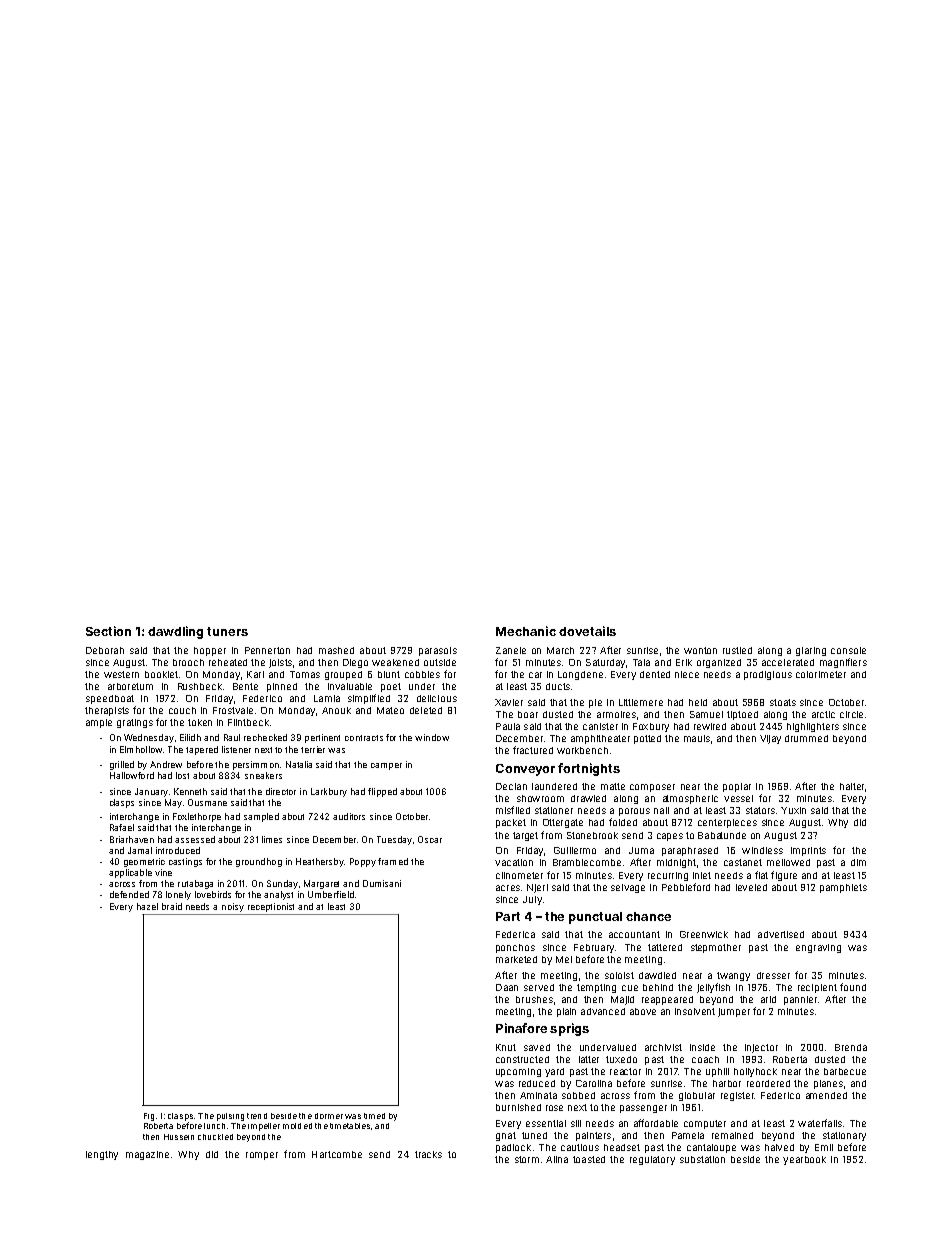 Image resolution: width=952 pixels, height=1233 pixels. I want to click on stators, so click(760, 810).
